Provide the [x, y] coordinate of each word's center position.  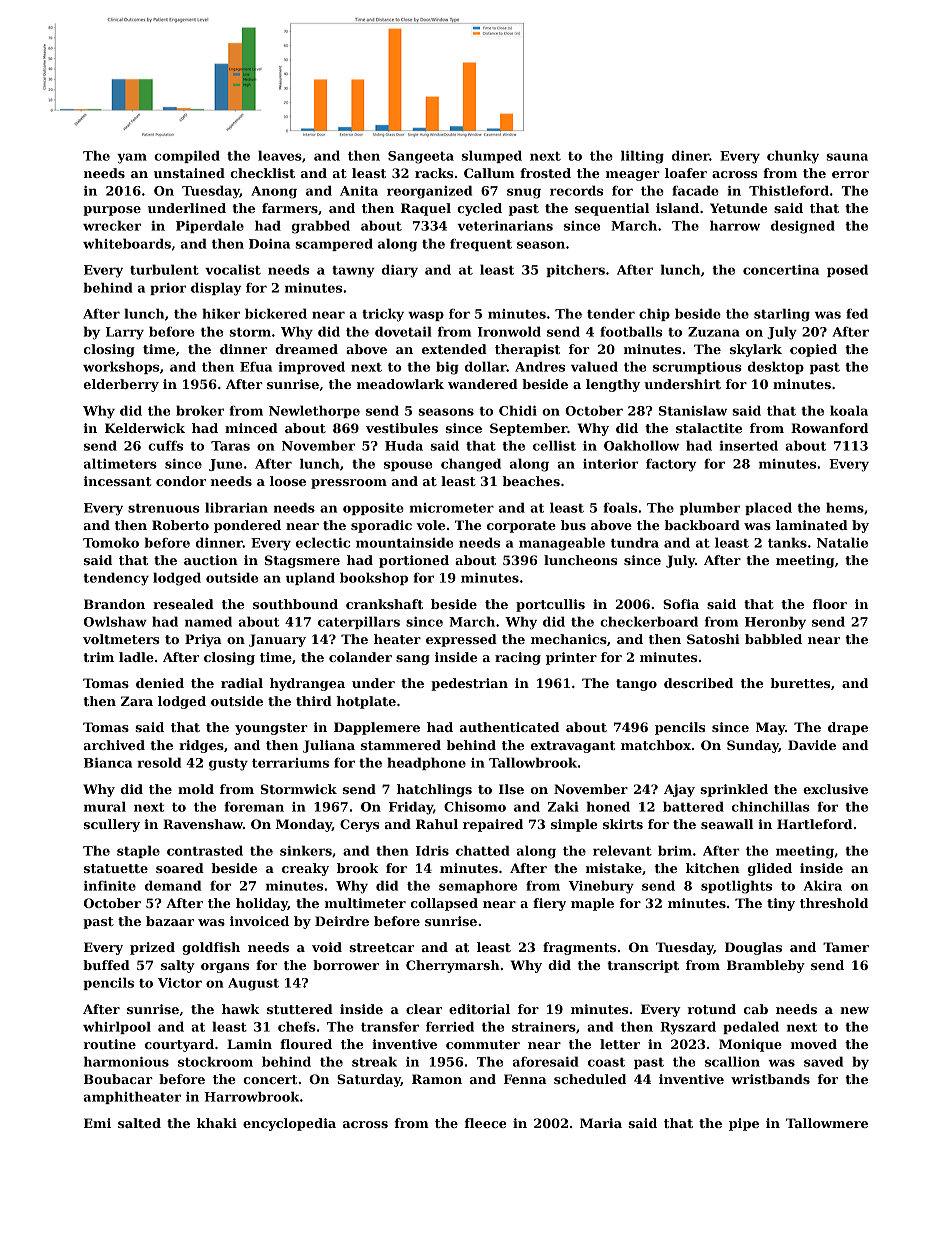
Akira [823, 885]
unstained [189, 173]
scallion [732, 1061]
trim [98, 657]
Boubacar [118, 1079]
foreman [254, 807]
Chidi [518, 410]
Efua [256, 367]
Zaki [563, 806]
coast [606, 1062]
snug [524, 193]
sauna [847, 157]
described [698, 683]
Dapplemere [377, 728]
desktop [776, 367]
